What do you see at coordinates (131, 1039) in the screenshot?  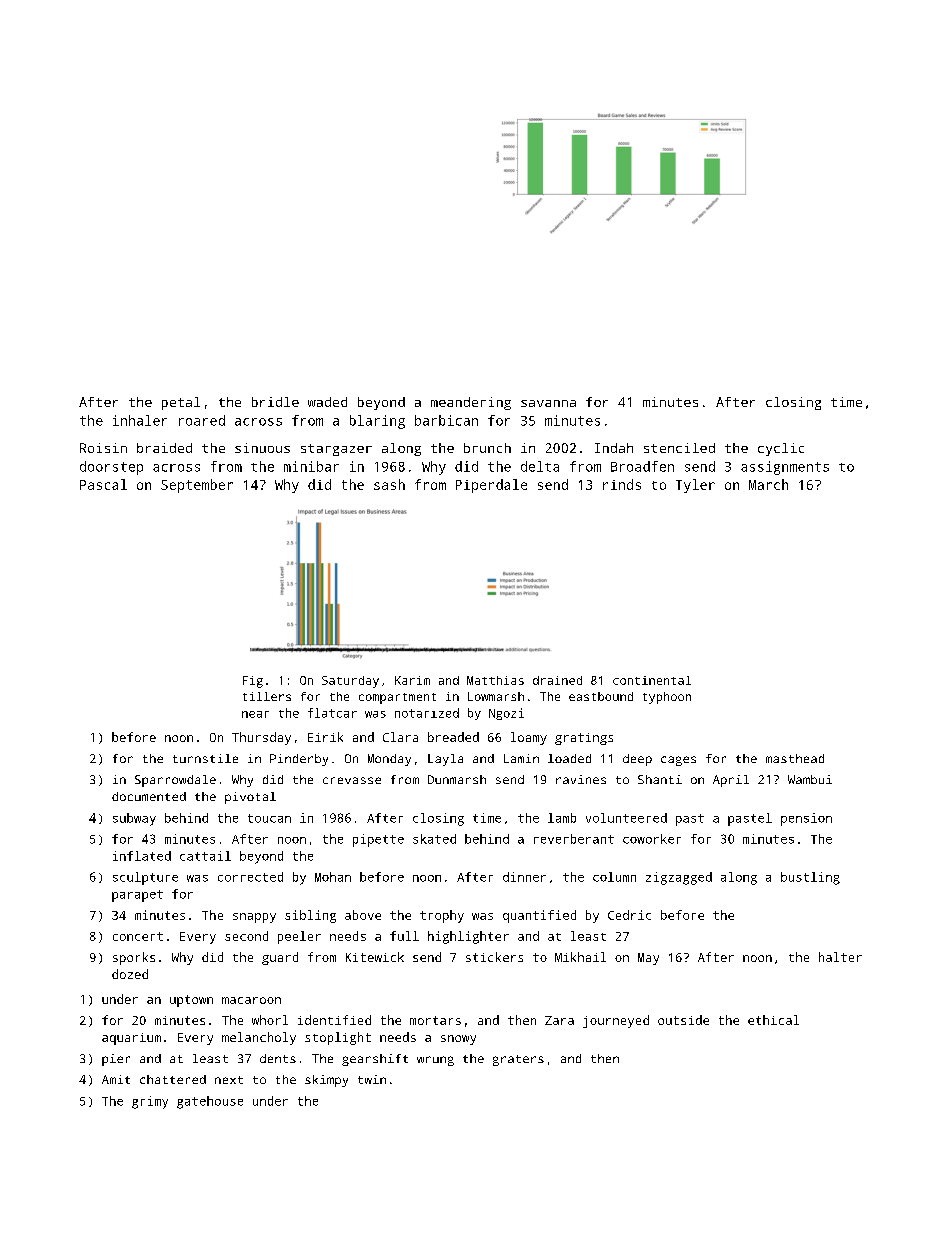 I see `aquarium` at bounding box center [131, 1039].
